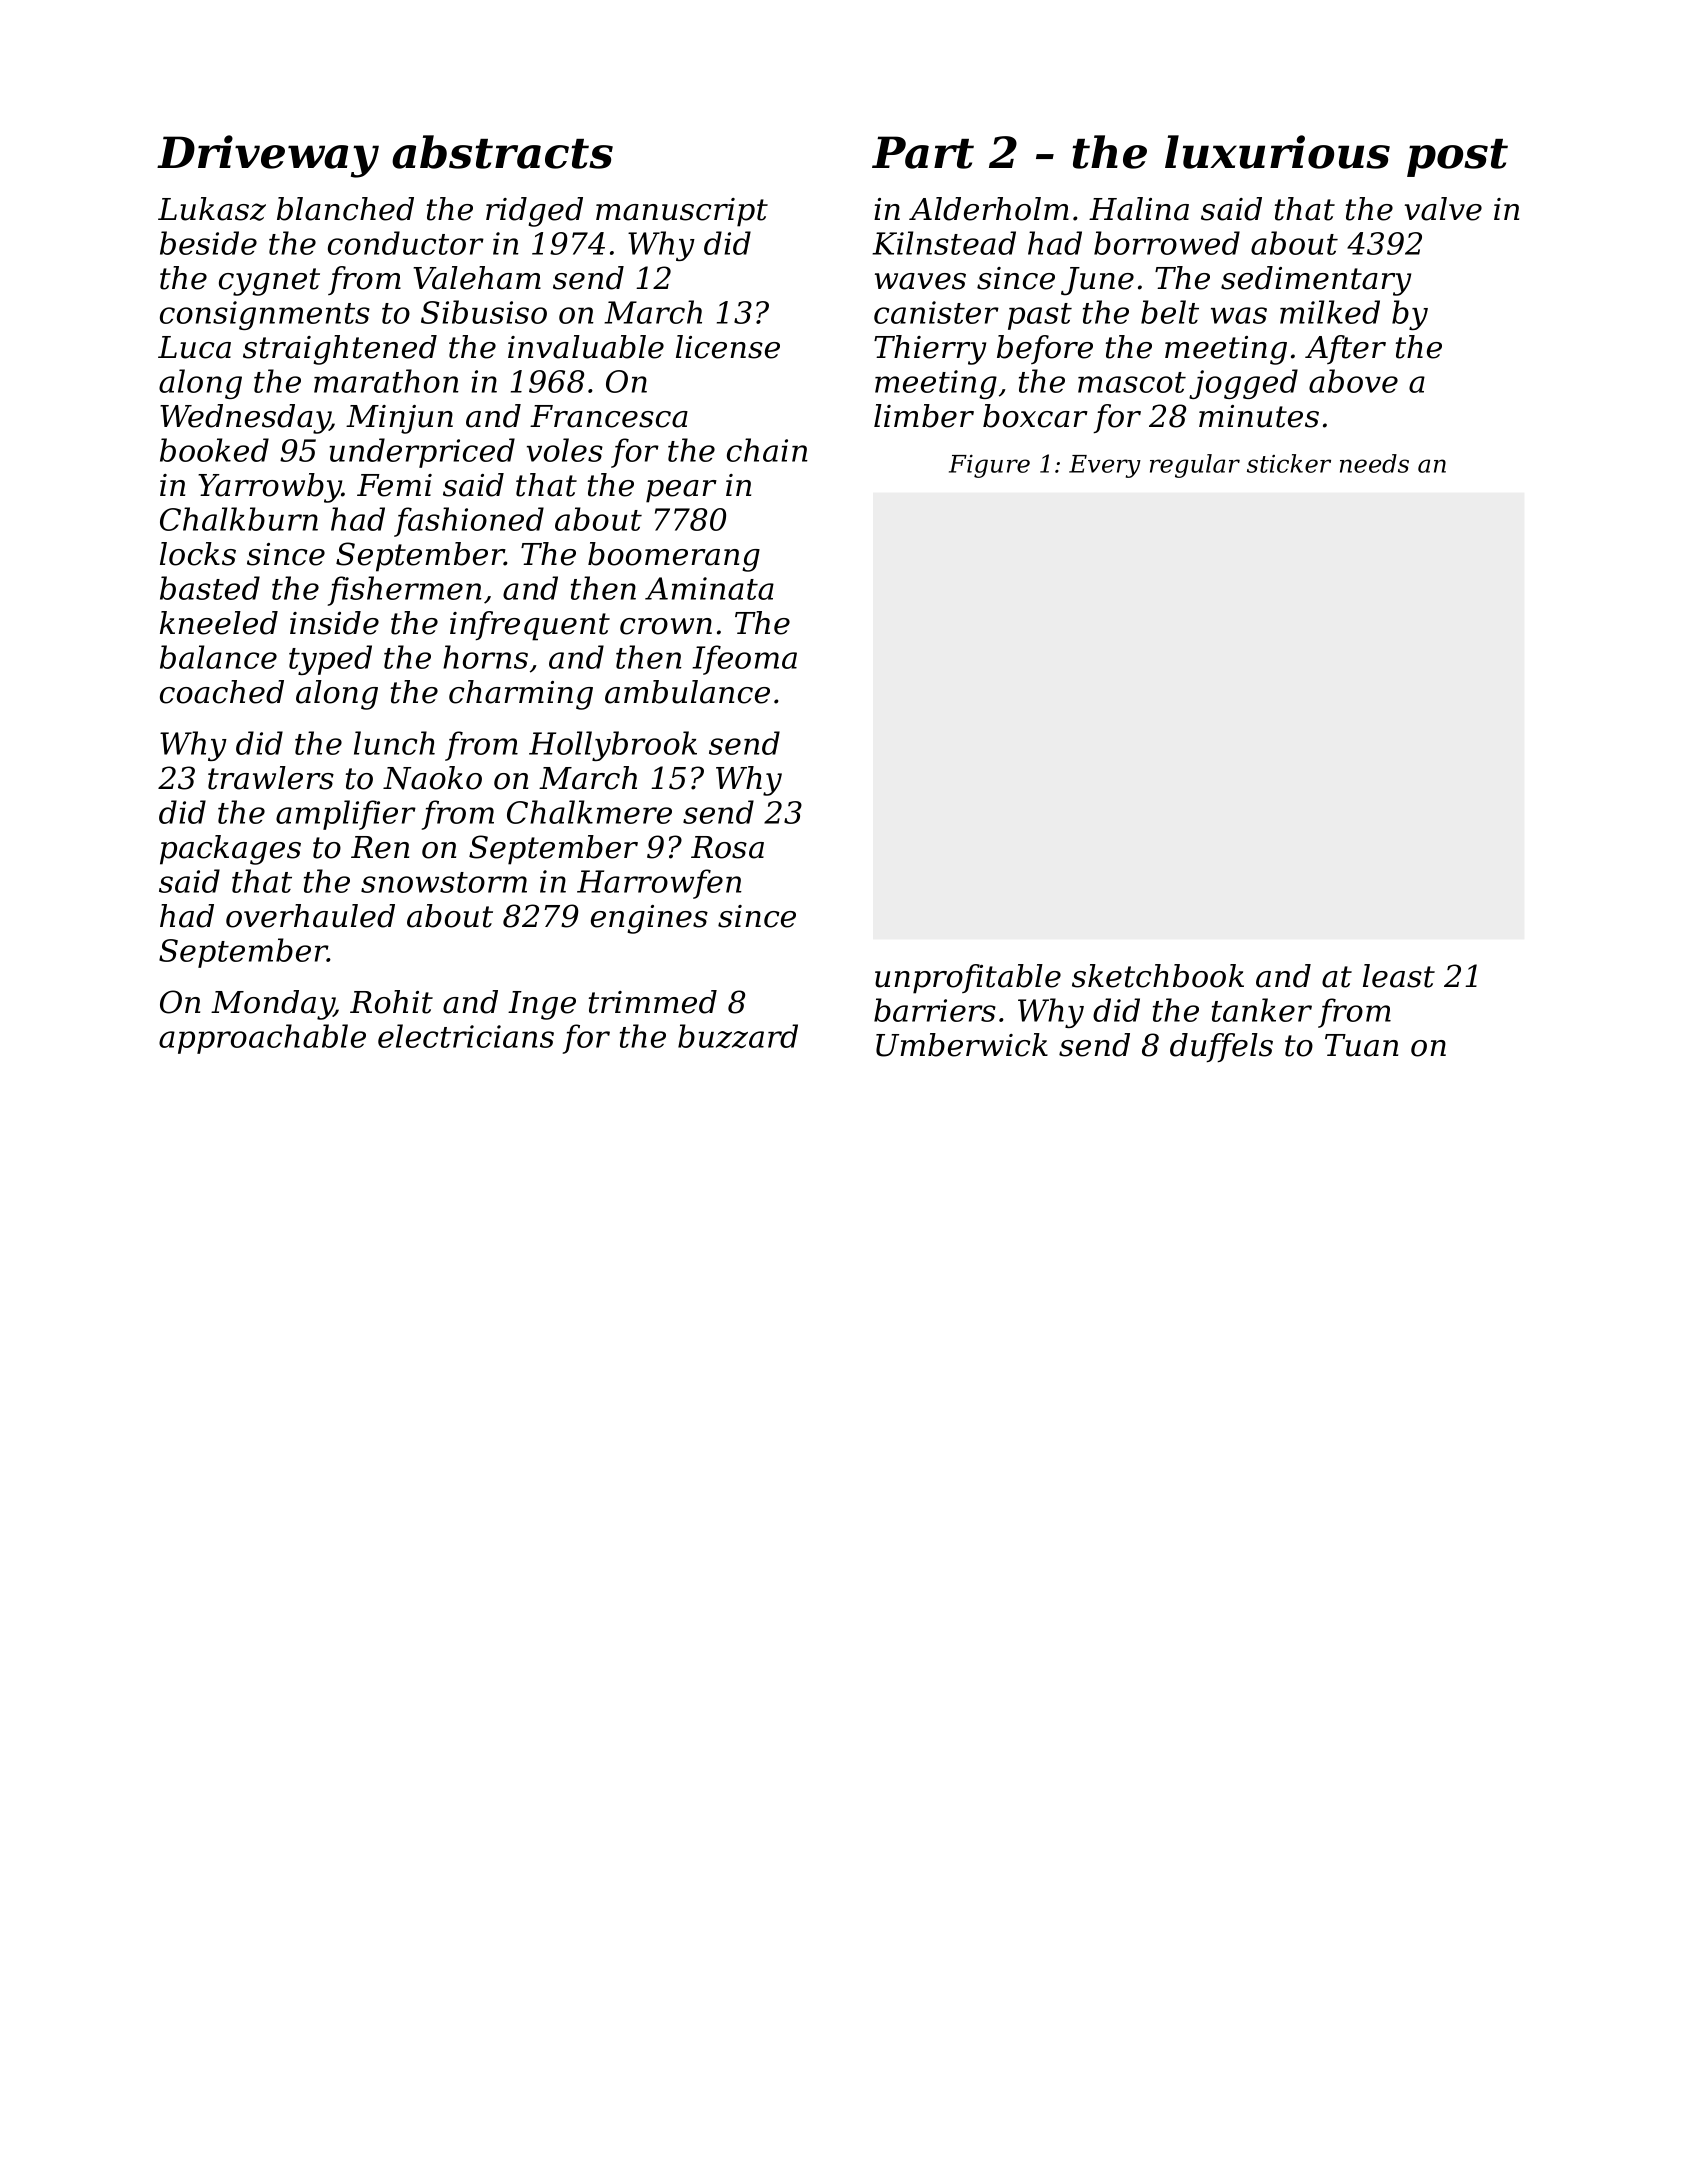  I want to click on Part, so click(923, 152).
